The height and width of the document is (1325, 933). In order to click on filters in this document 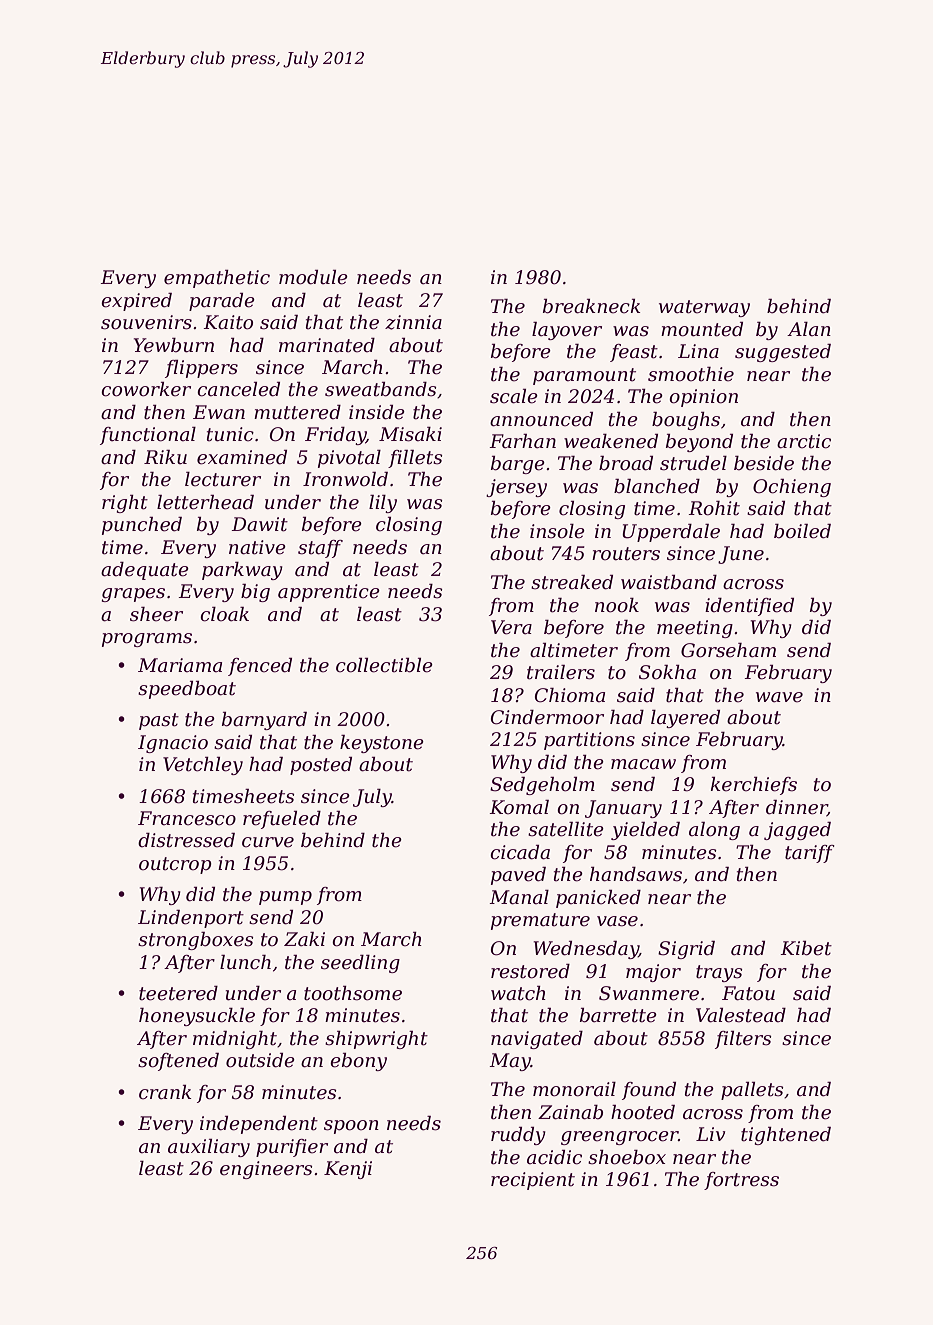, I will do `click(743, 1040)`.
